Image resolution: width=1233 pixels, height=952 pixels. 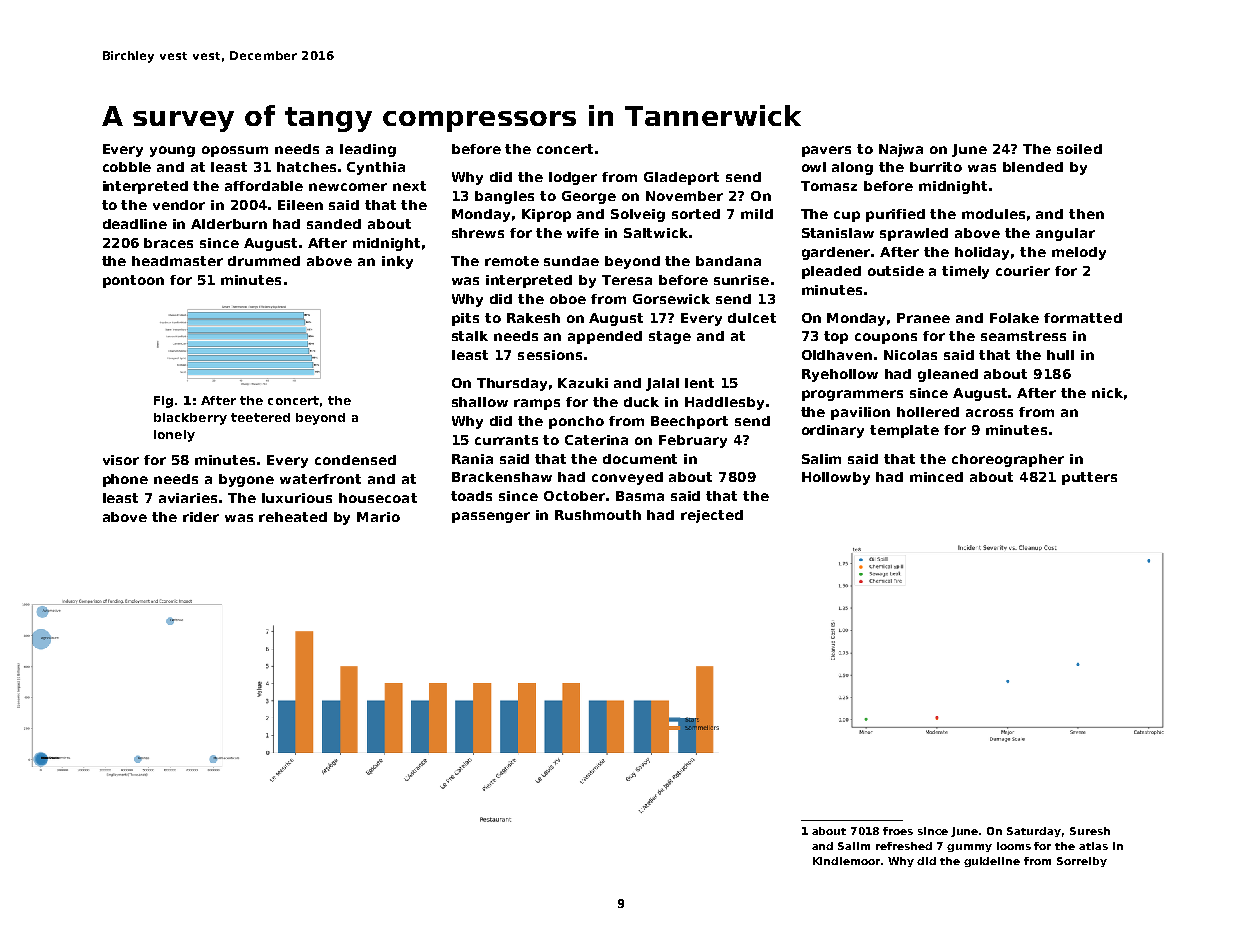 What do you see at coordinates (901, 150) in the page?
I see `Najwa` at bounding box center [901, 150].
